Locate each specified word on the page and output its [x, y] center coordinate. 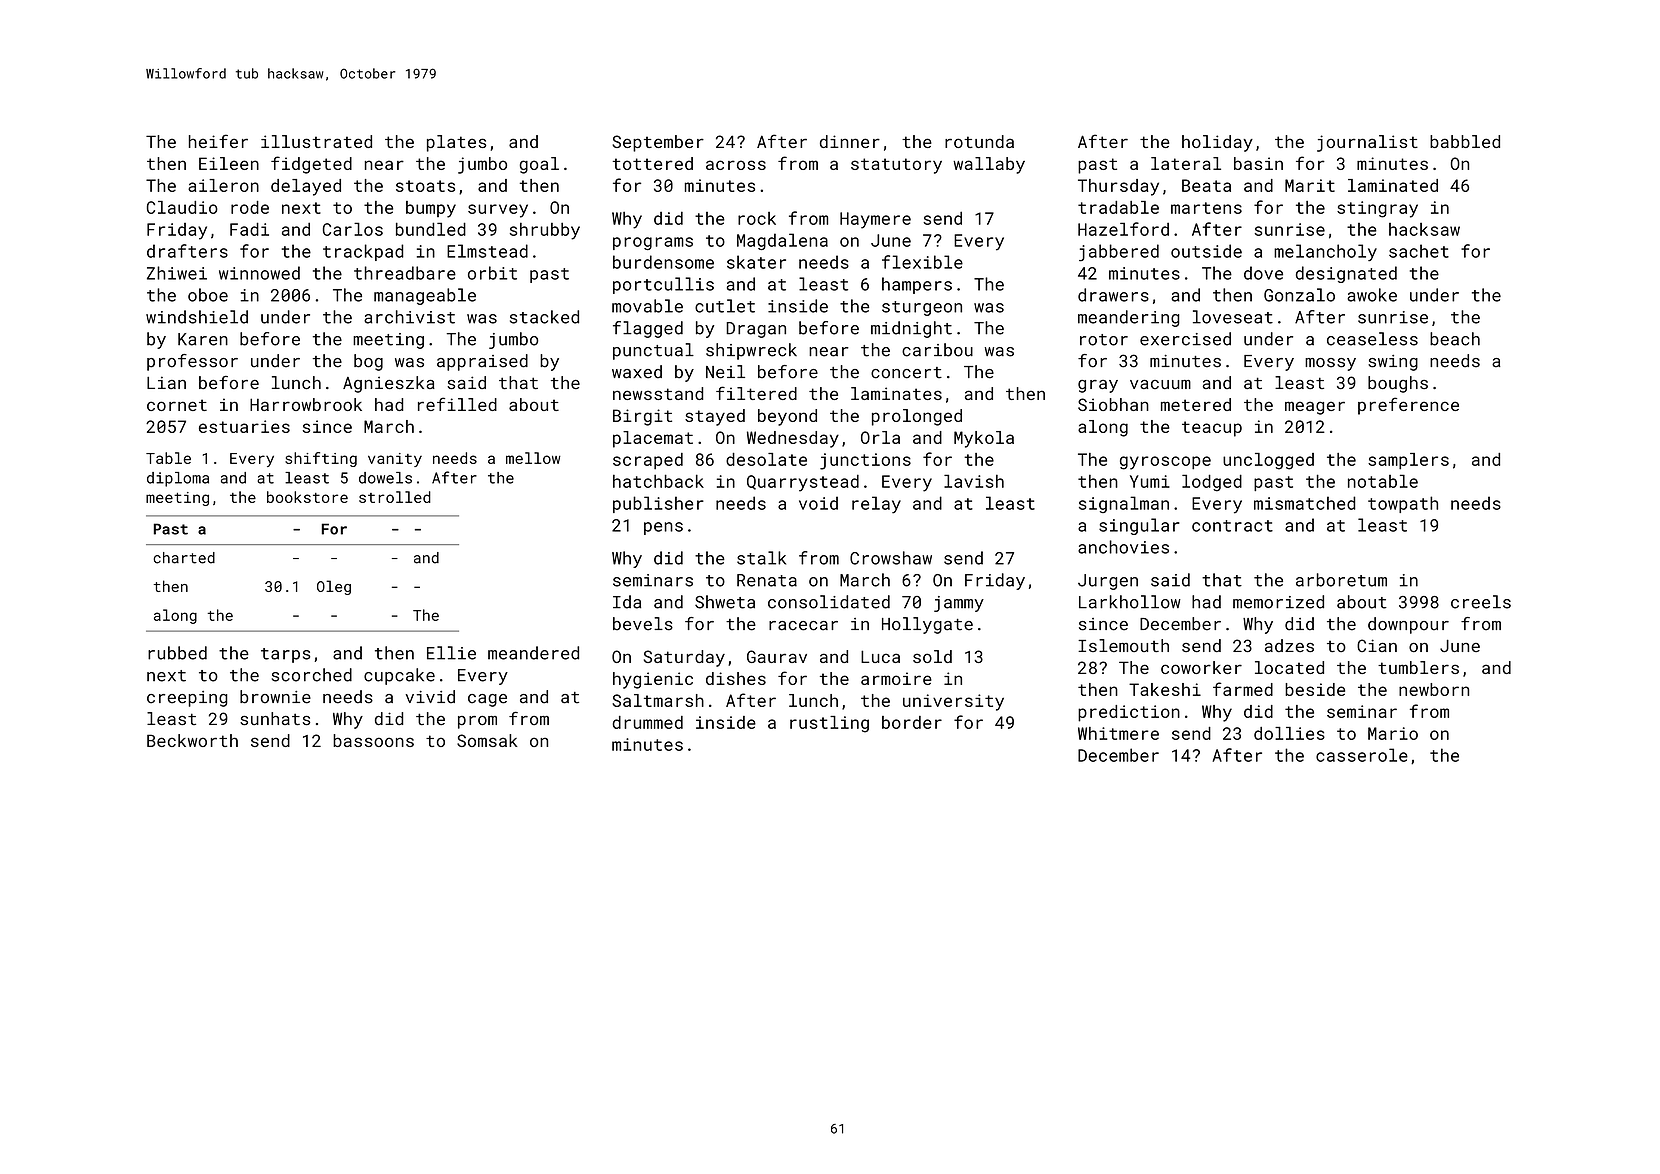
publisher [658, 504]
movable [647, 306]
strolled [395, 497]
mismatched [1305, 503]
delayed [306, 187]
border [912, 722]
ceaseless [1372, 339]
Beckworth [192, 740]
